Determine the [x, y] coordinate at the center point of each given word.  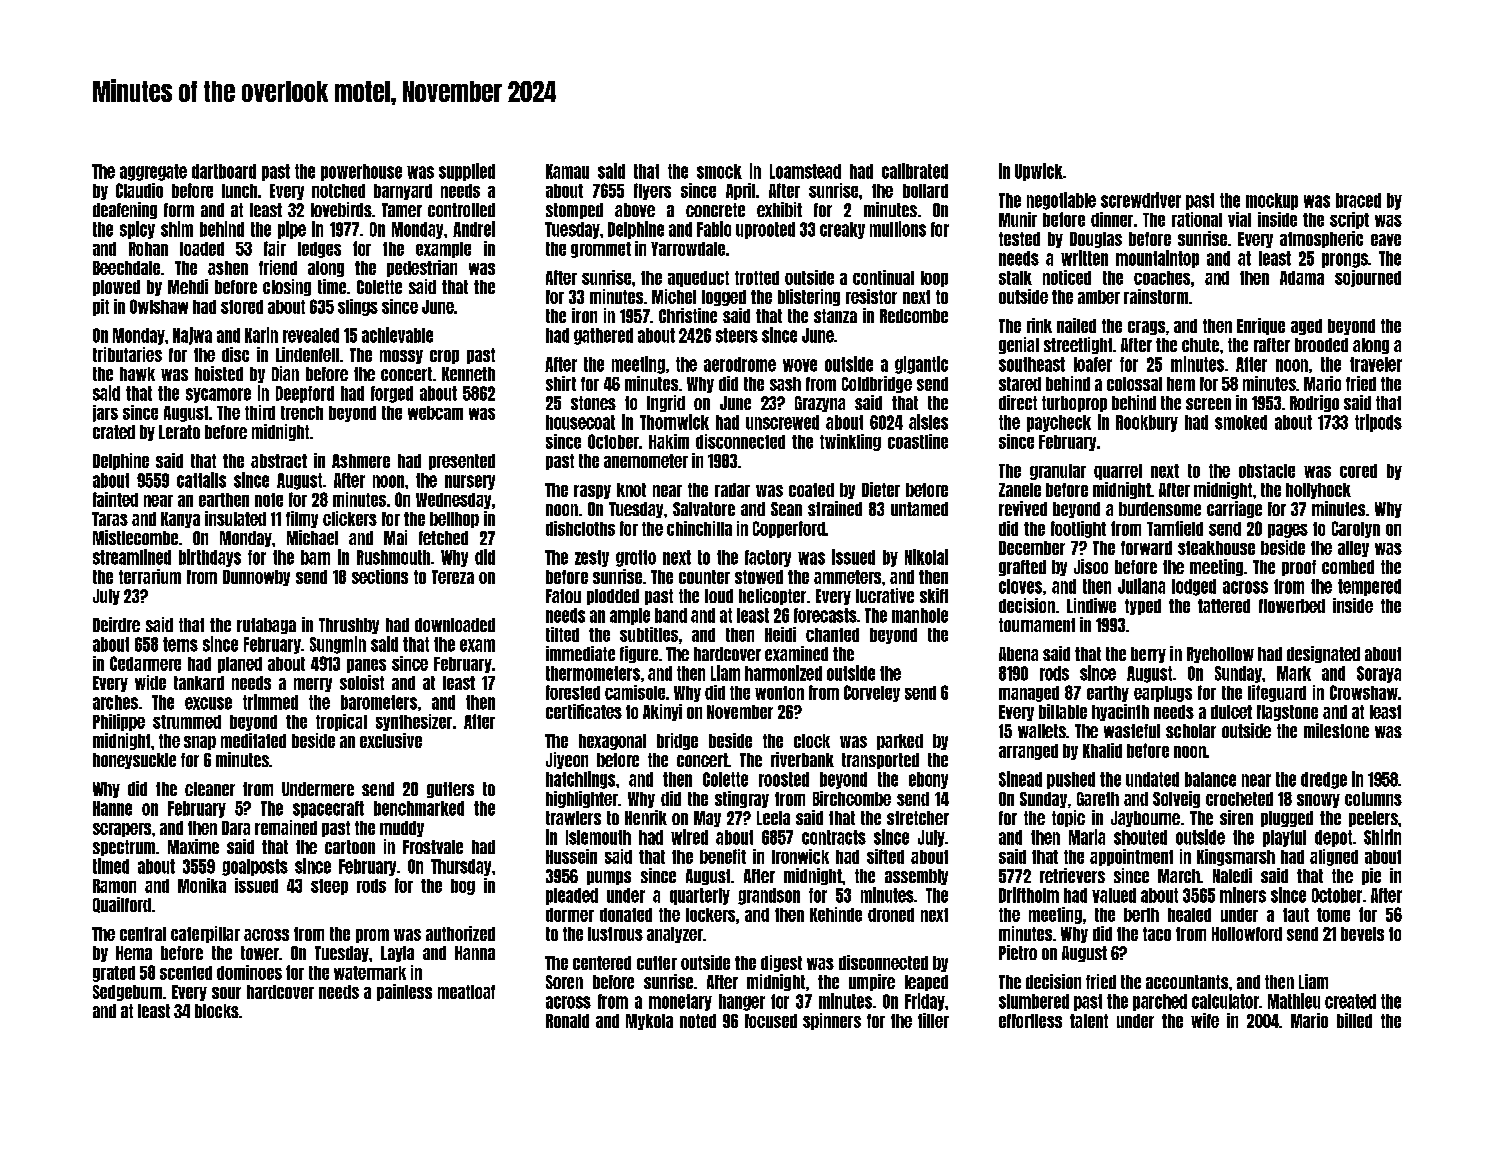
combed [1348, 567]
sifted [885, 856]
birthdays [210, 558]
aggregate [153, 172]
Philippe [119, 722]
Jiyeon [567, 760]
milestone [1336, 730]
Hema [134, 953]
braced [1358, 200]
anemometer [646, 461]
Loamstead [805, 171]
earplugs [1163, 694]
